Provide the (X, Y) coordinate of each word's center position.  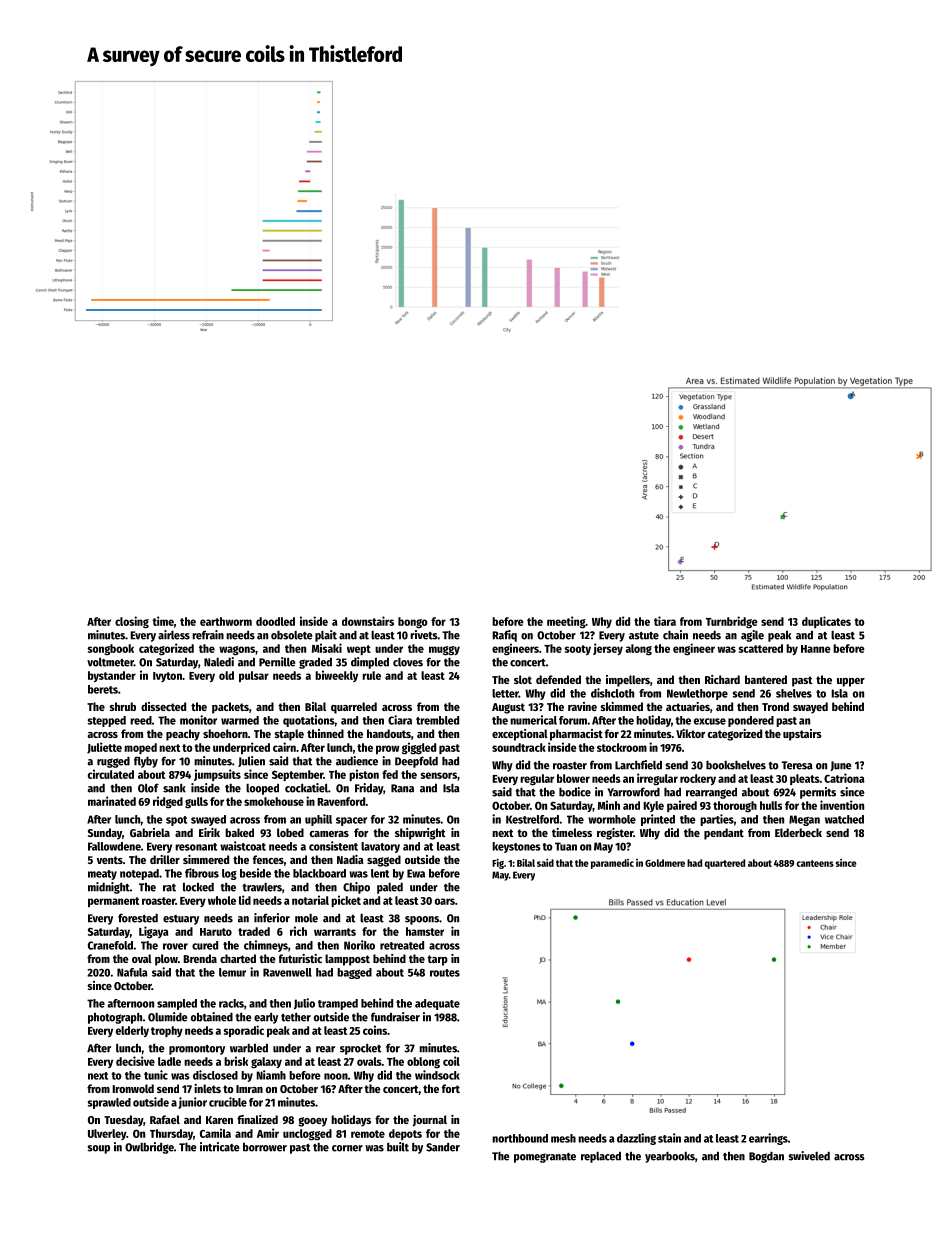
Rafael (165, 1119)
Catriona (844, 778)
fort (451, 1088)
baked (239, 832)
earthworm (226, 621)
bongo (413, 623)
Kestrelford (532, 819)
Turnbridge (732, 622)
